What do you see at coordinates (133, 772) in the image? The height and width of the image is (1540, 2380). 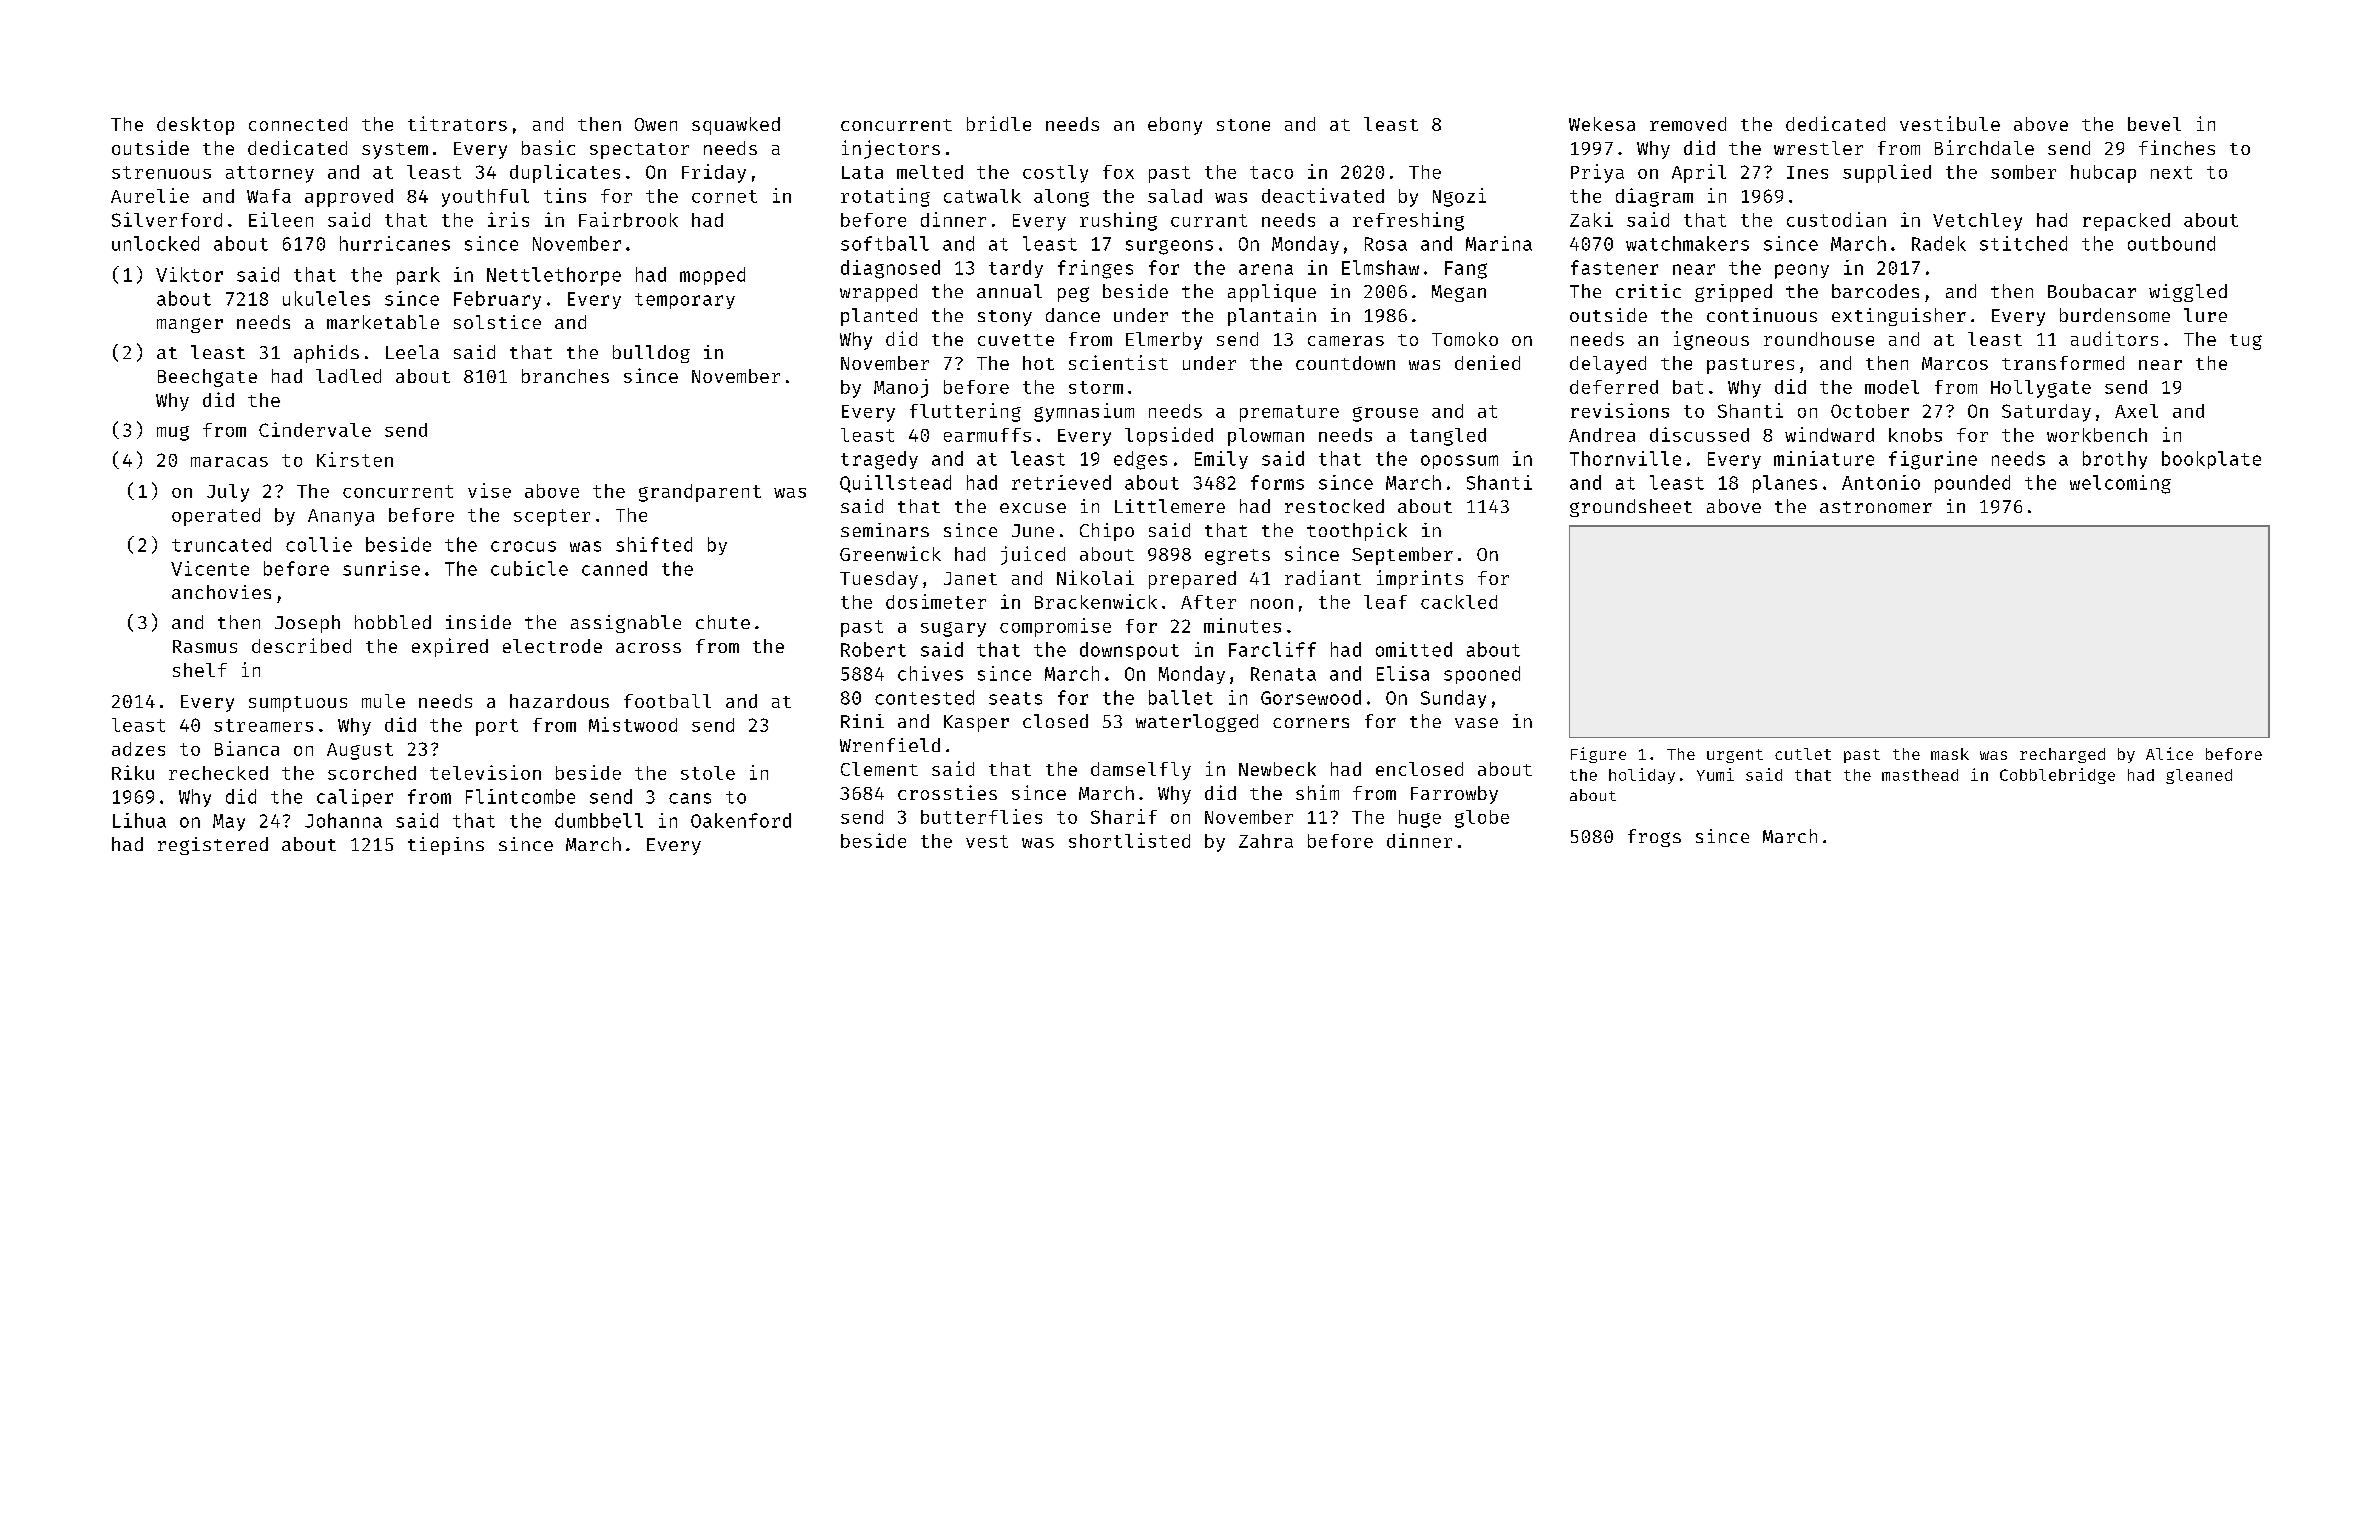 I see `Riku` at bounding box center [133, 772].
